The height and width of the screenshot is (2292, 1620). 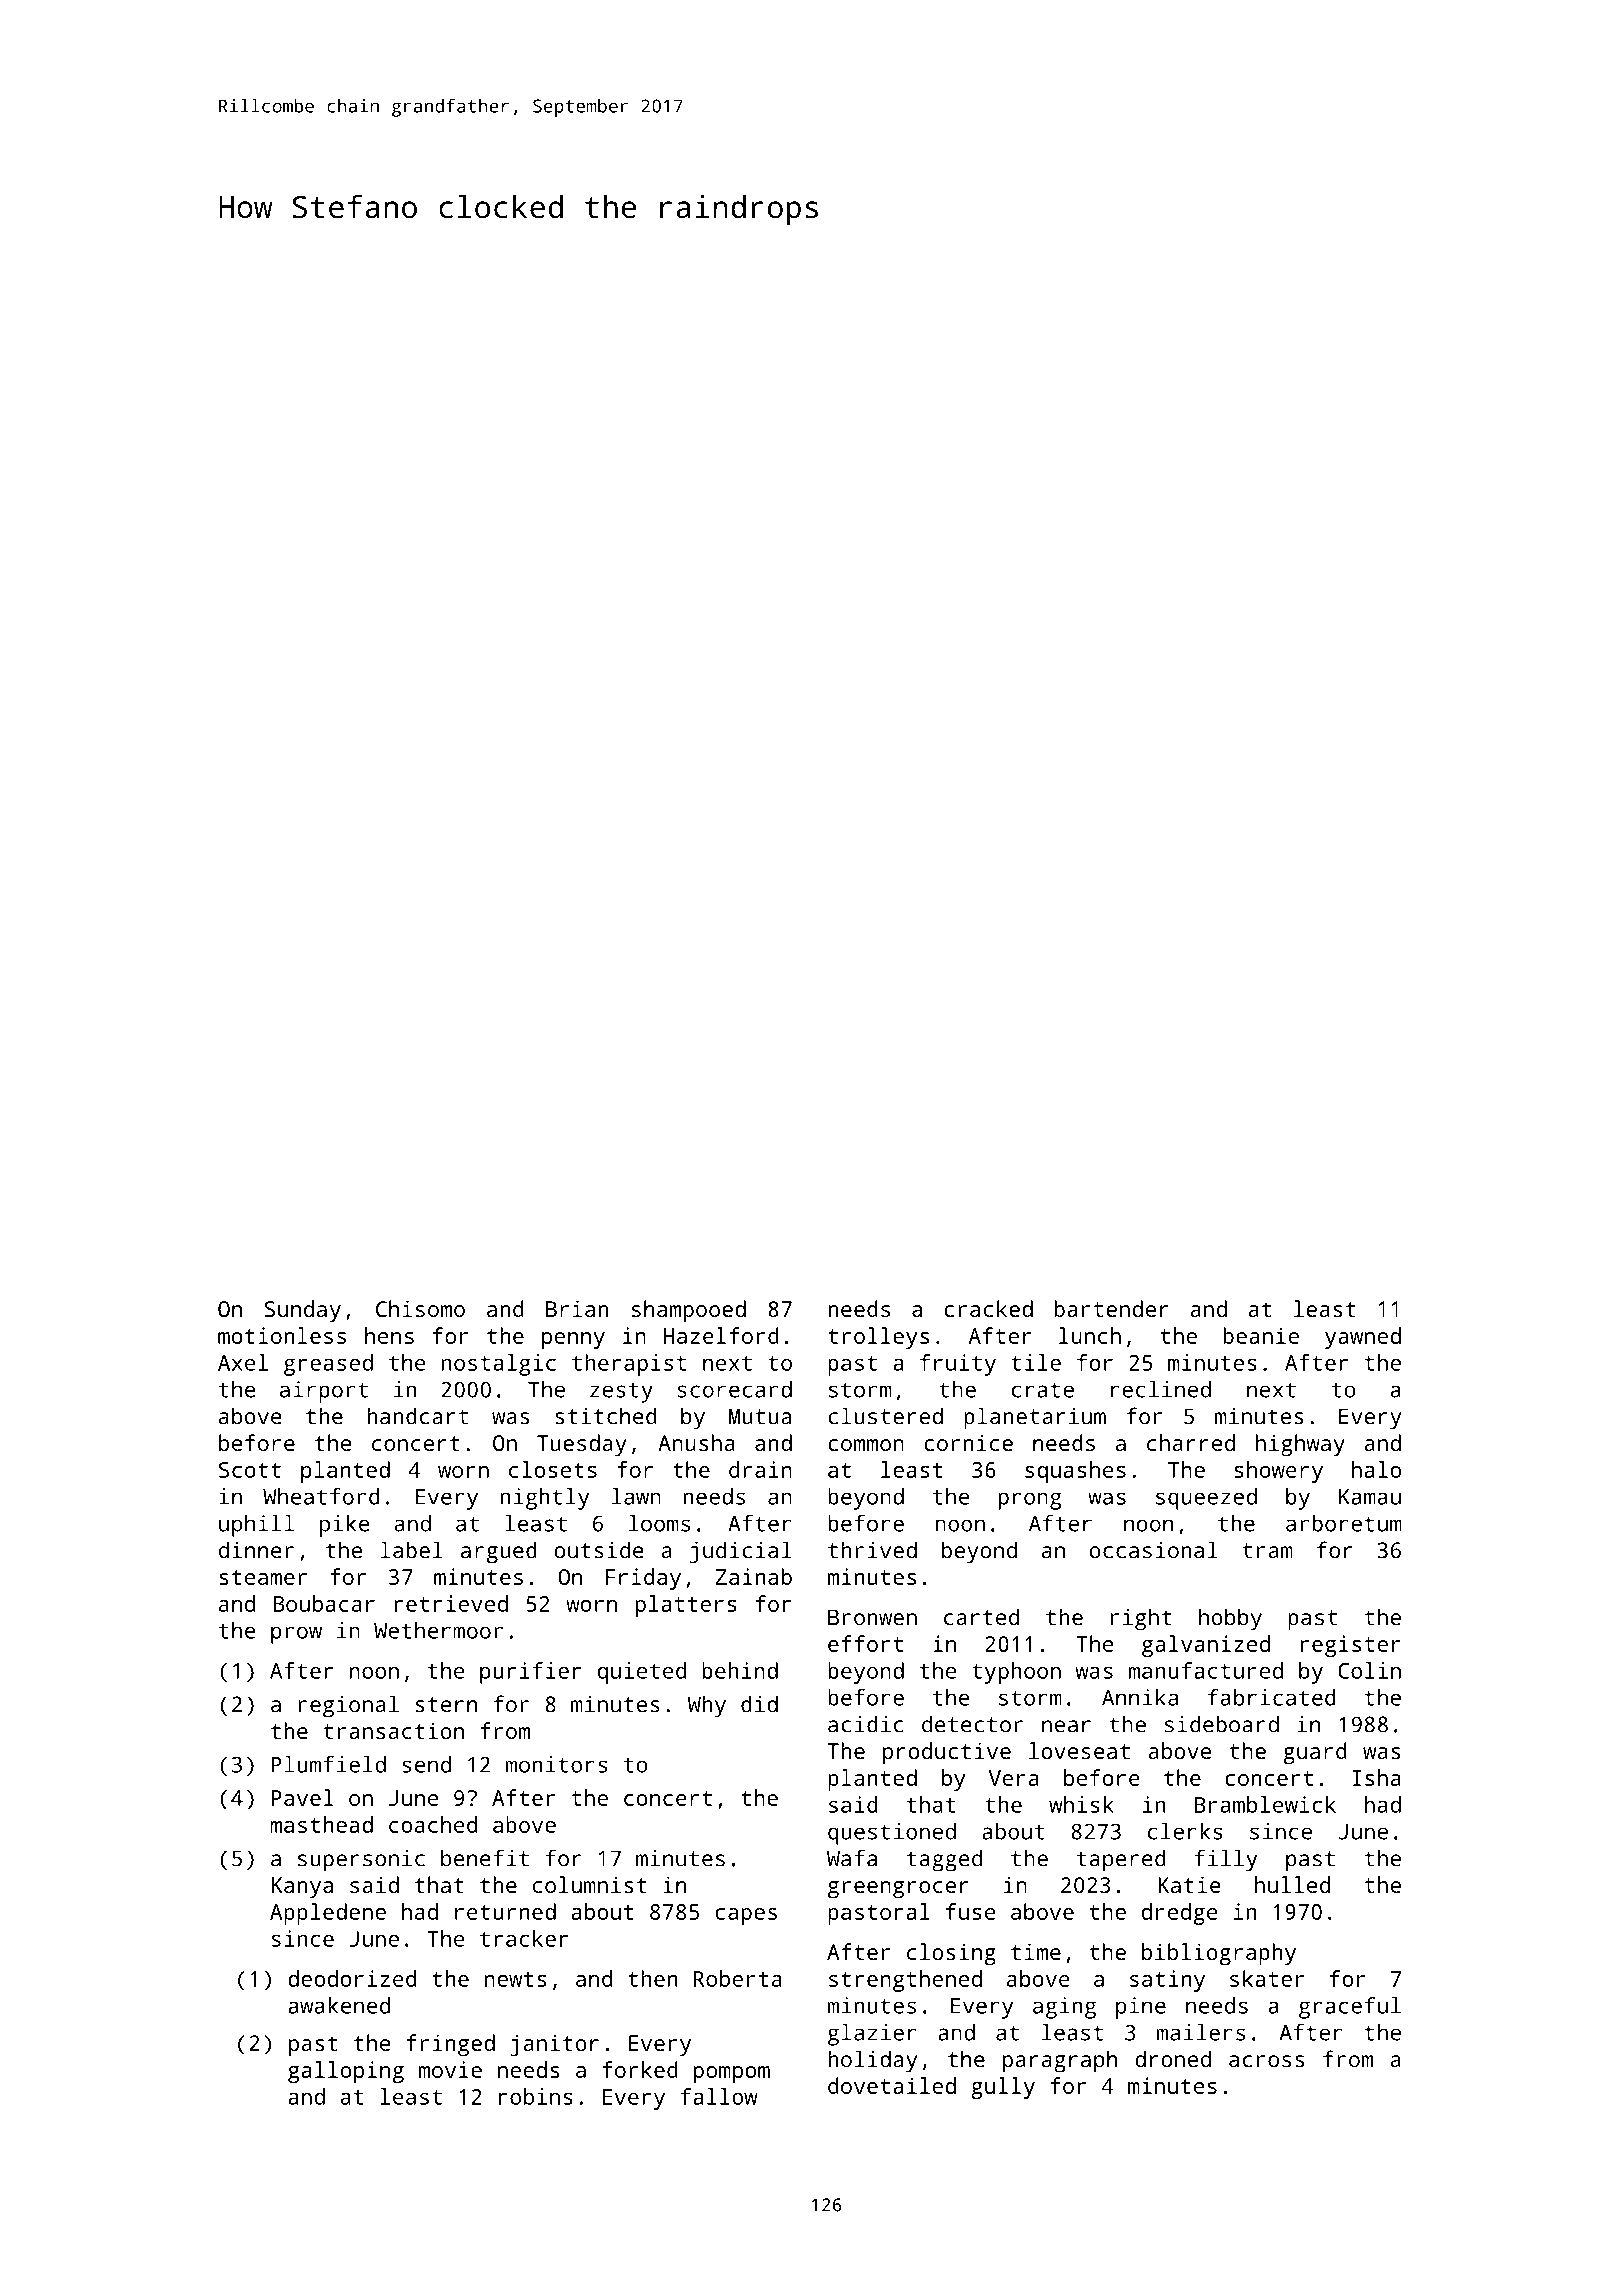 What do you see at coordinates (1363, 1338) in the screenshot?
I see `yawned` at bounding box center [1363, 1338].
